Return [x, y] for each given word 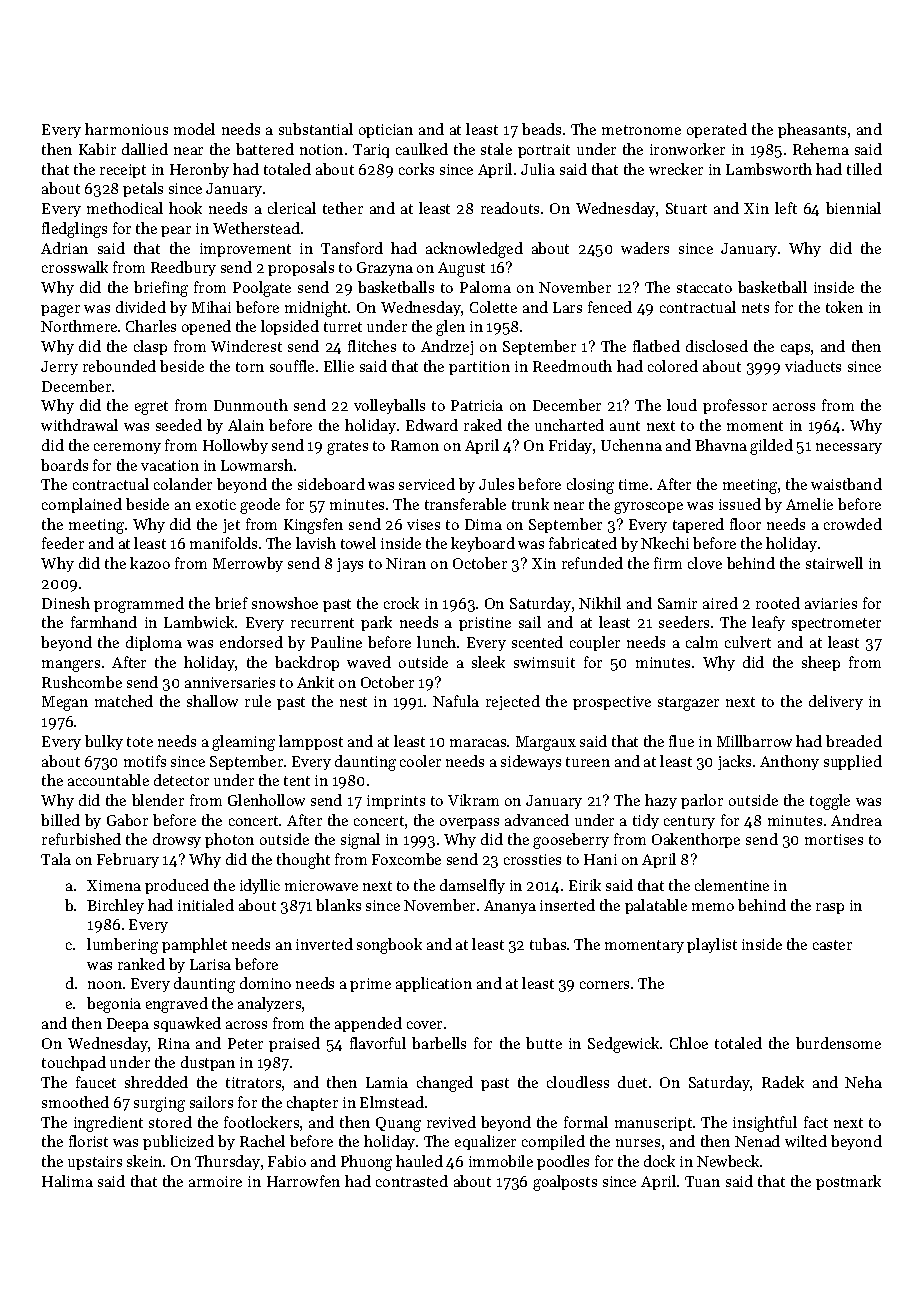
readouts [510, 208]
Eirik [585, 885]
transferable [465, 504]
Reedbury [183, 268]
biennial [853, 208]
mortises [834, 839]
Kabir [97, 149]
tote [140, 742]
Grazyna [385, 269]
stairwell [834, 563]
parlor [702, 801]
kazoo [150, 563]
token [844, 307]
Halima [67, 1181]
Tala [56, 859]
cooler [420, 761]
